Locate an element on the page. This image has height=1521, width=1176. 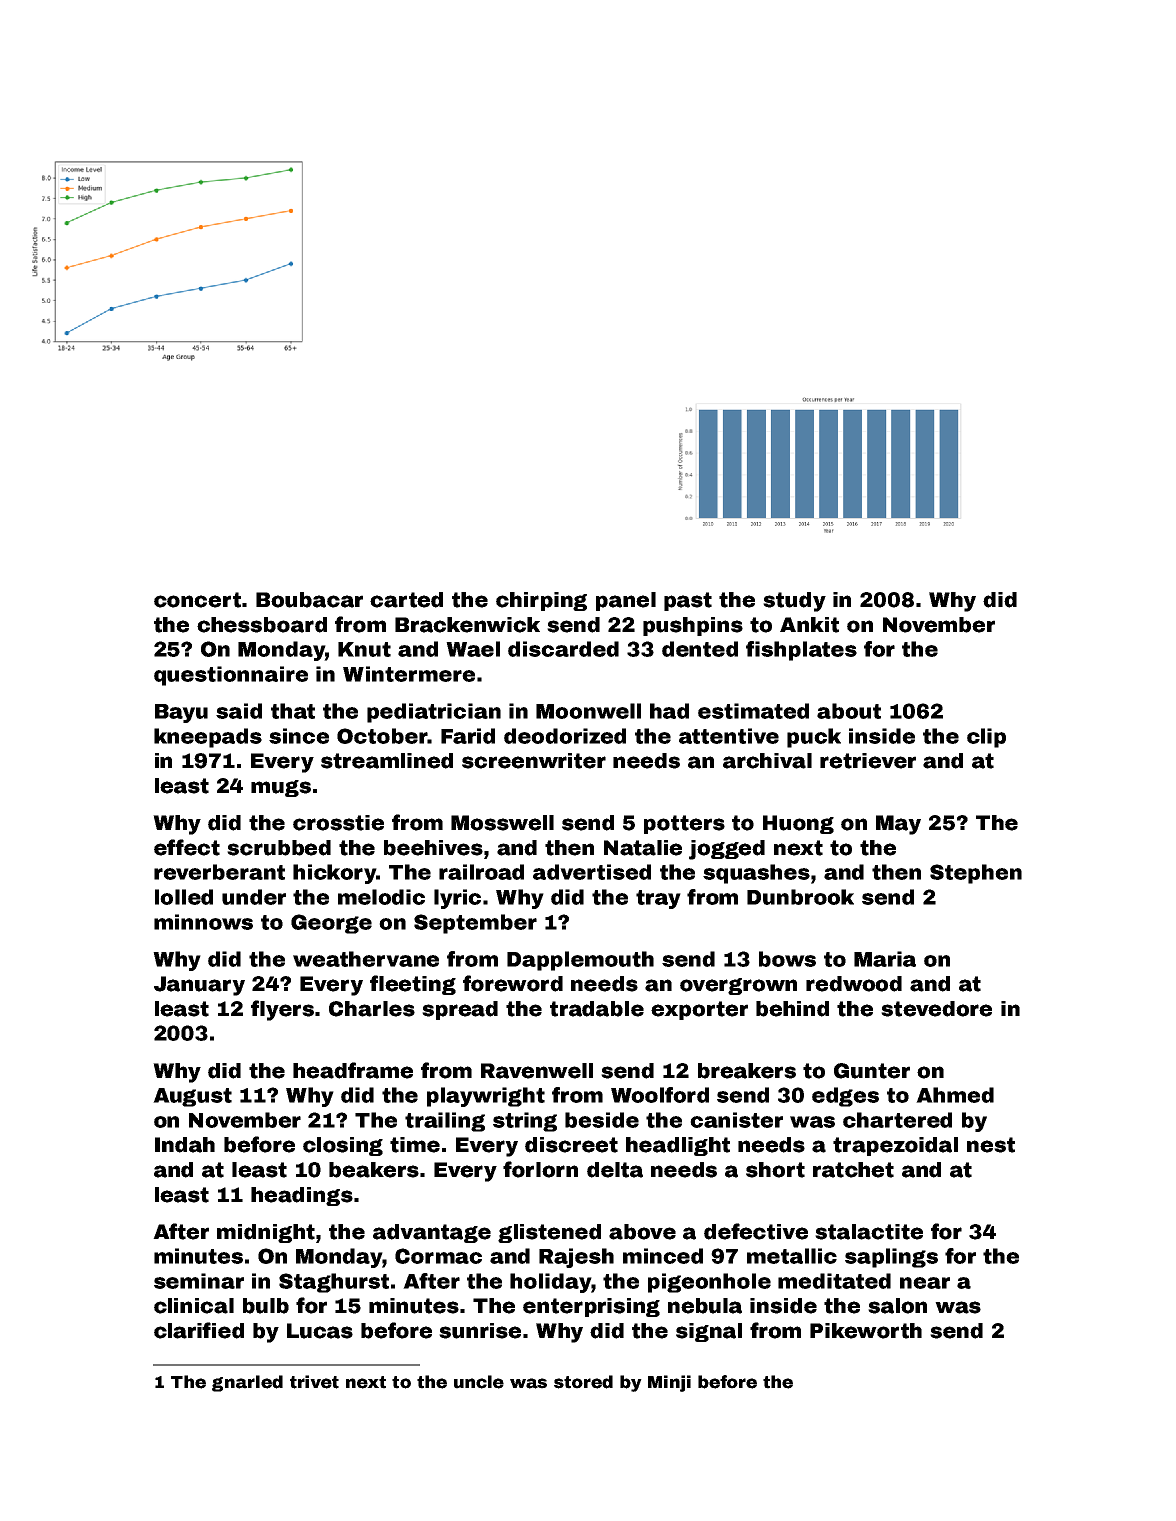
weathervane is located at coordinates (366, 959).
